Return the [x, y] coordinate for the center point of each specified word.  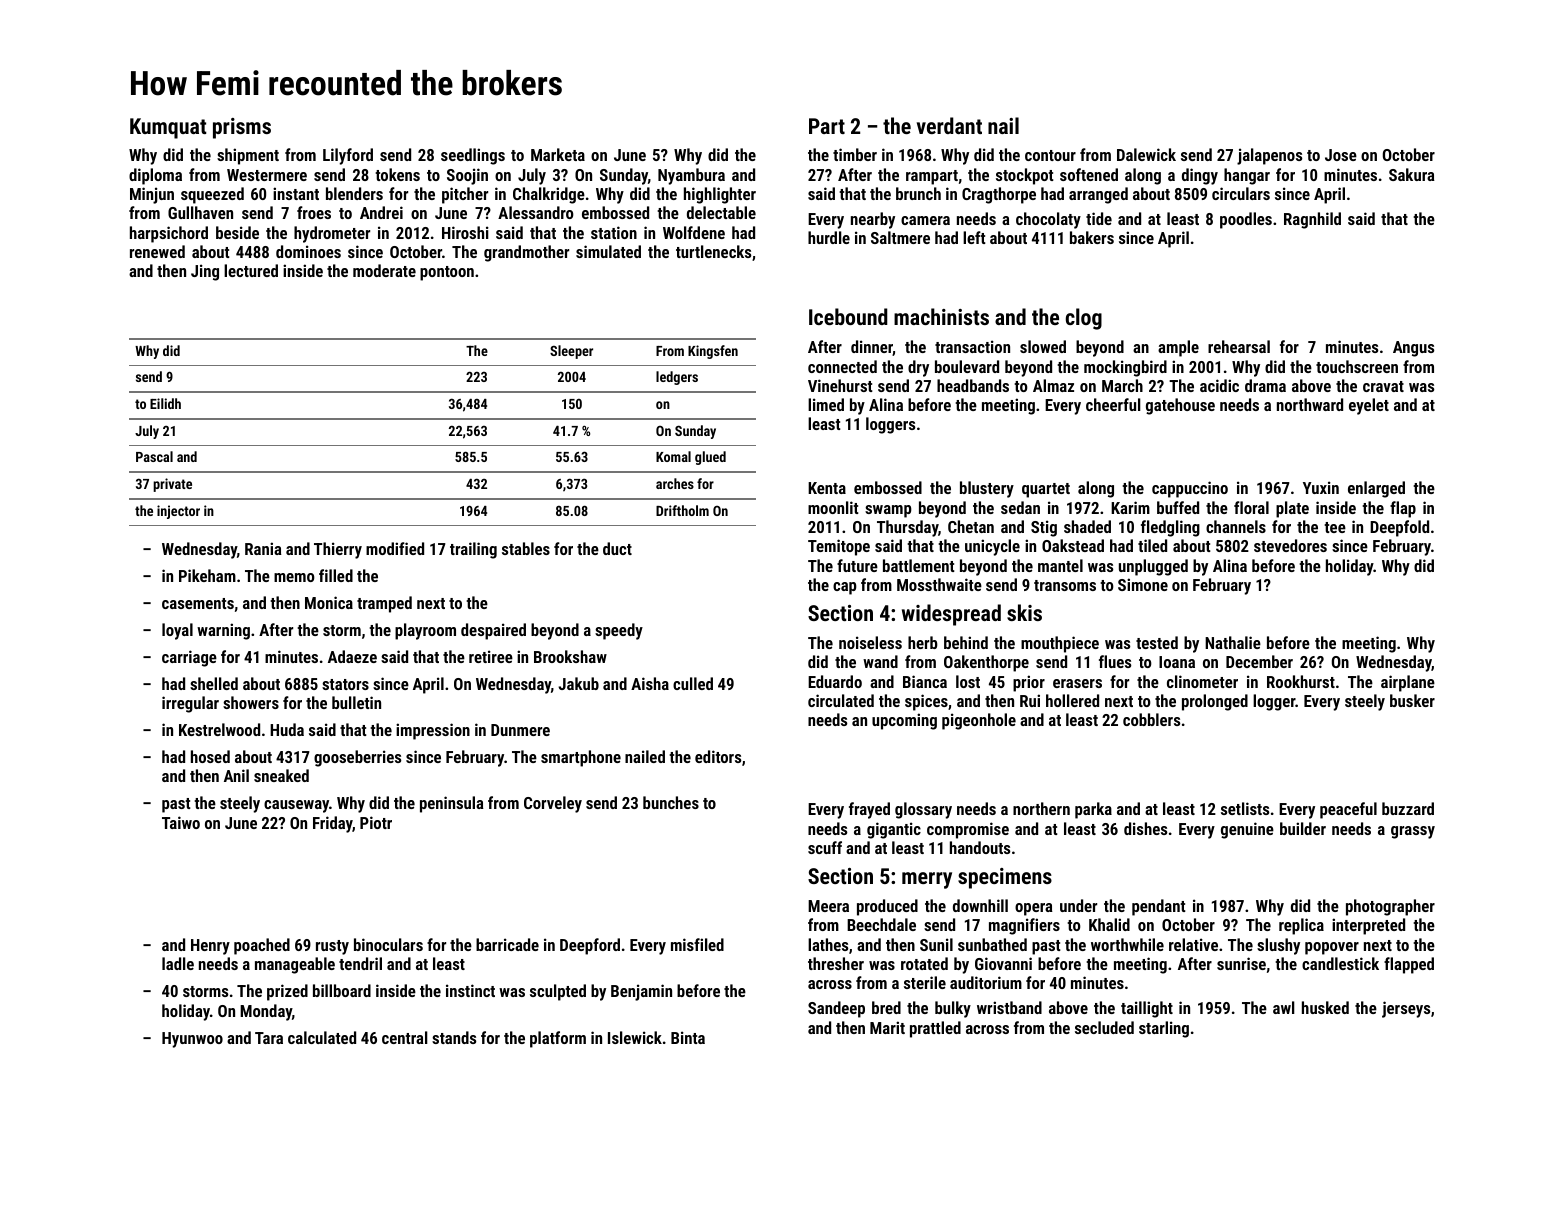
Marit [887, 1027]
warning [223, 631]
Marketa [558, 154]
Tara [269, 1038]
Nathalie [1233, 642]
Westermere [267, 175]
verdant [949, 125]
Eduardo [835, 681]
